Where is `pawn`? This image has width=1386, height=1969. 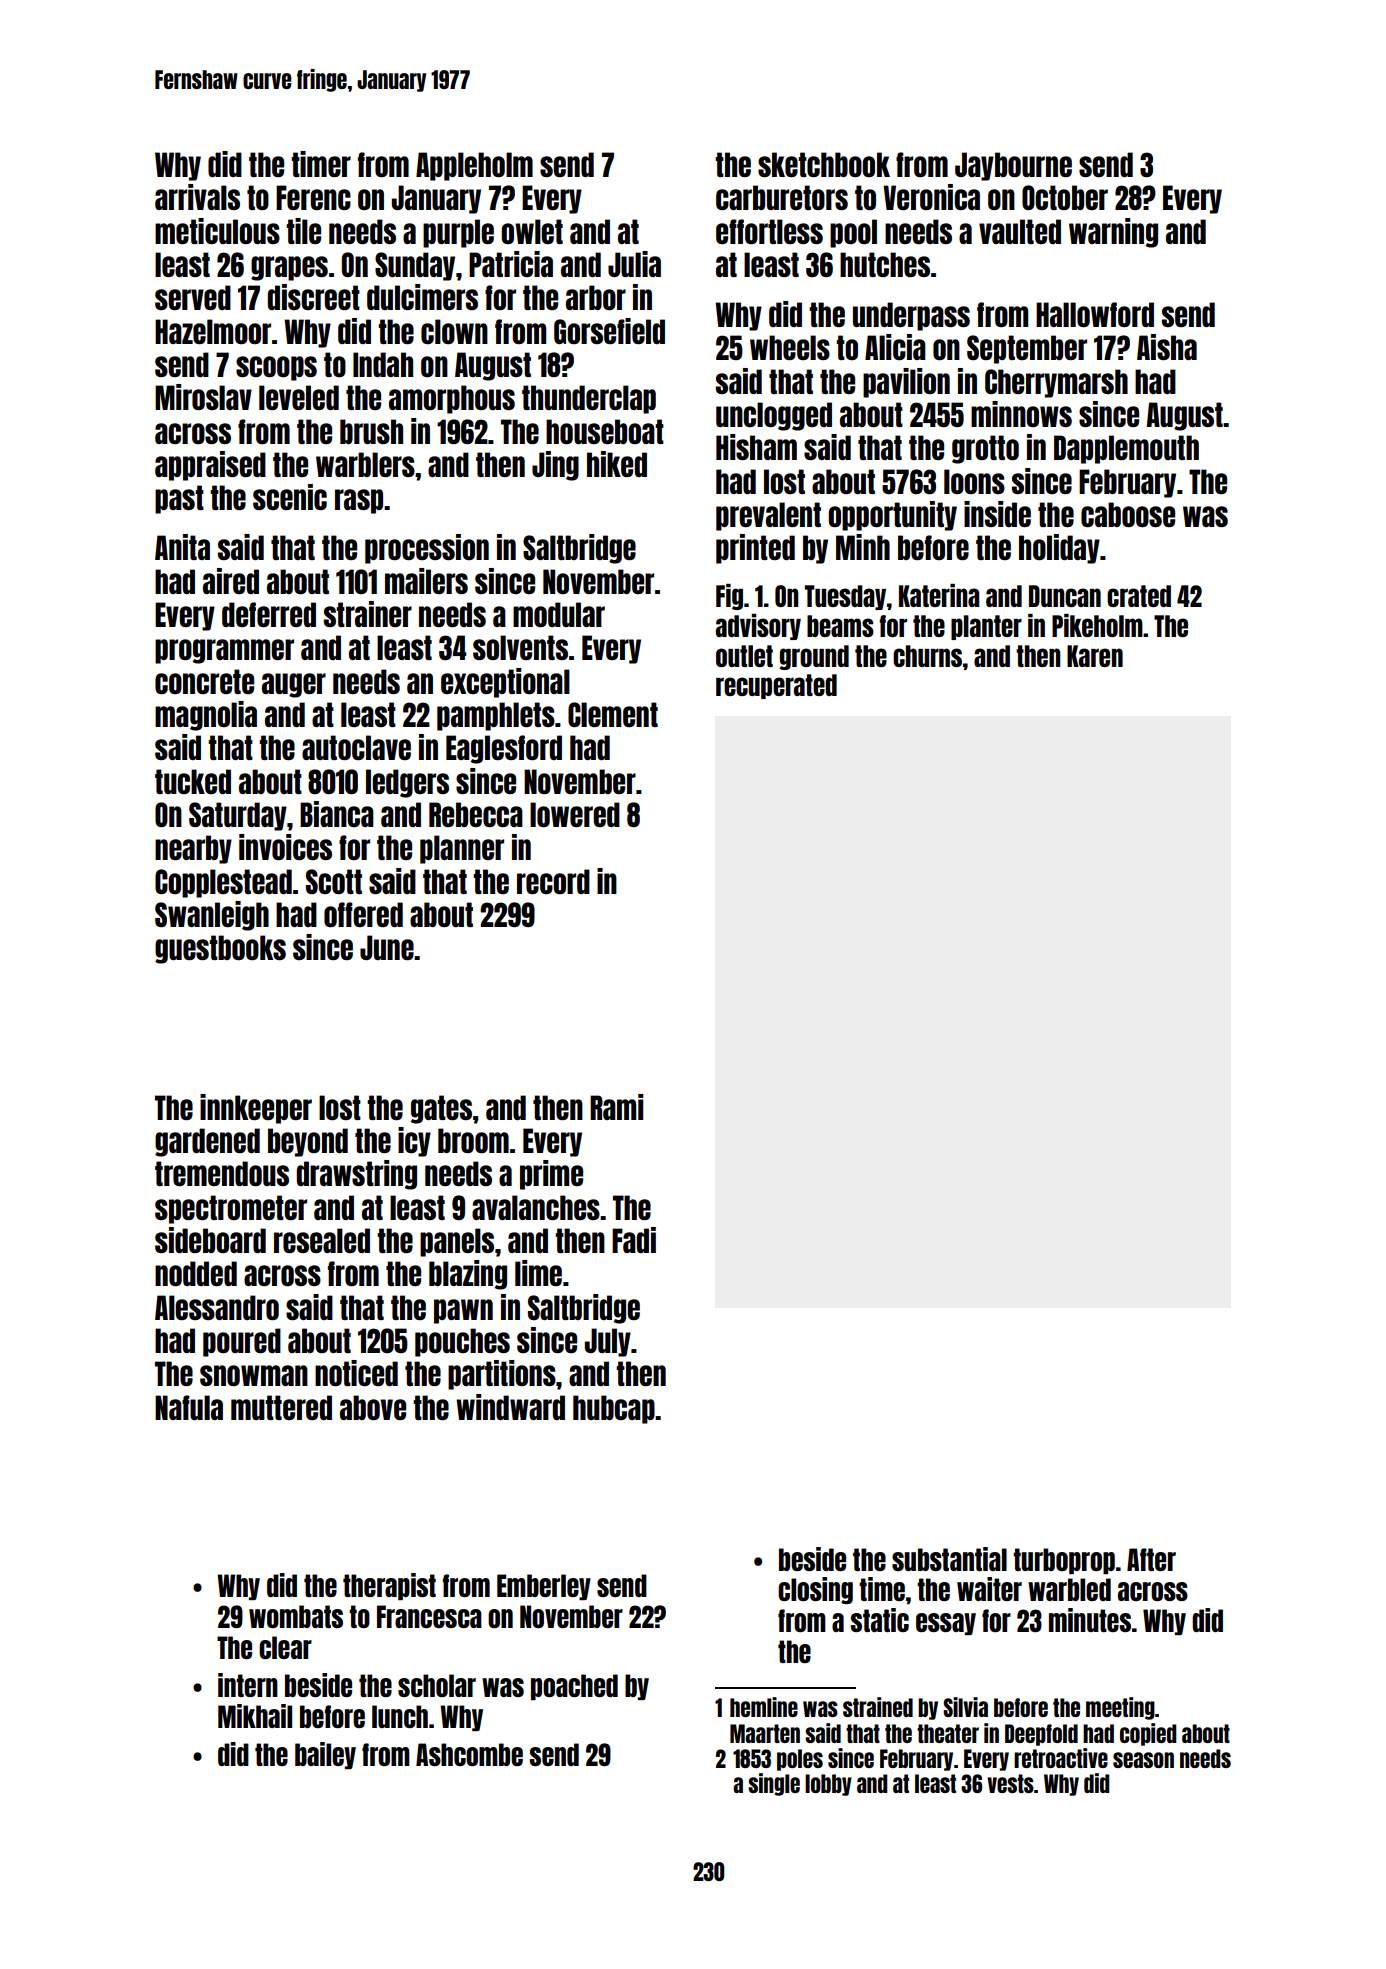
pawn is located at coordinates (463, 1311).
